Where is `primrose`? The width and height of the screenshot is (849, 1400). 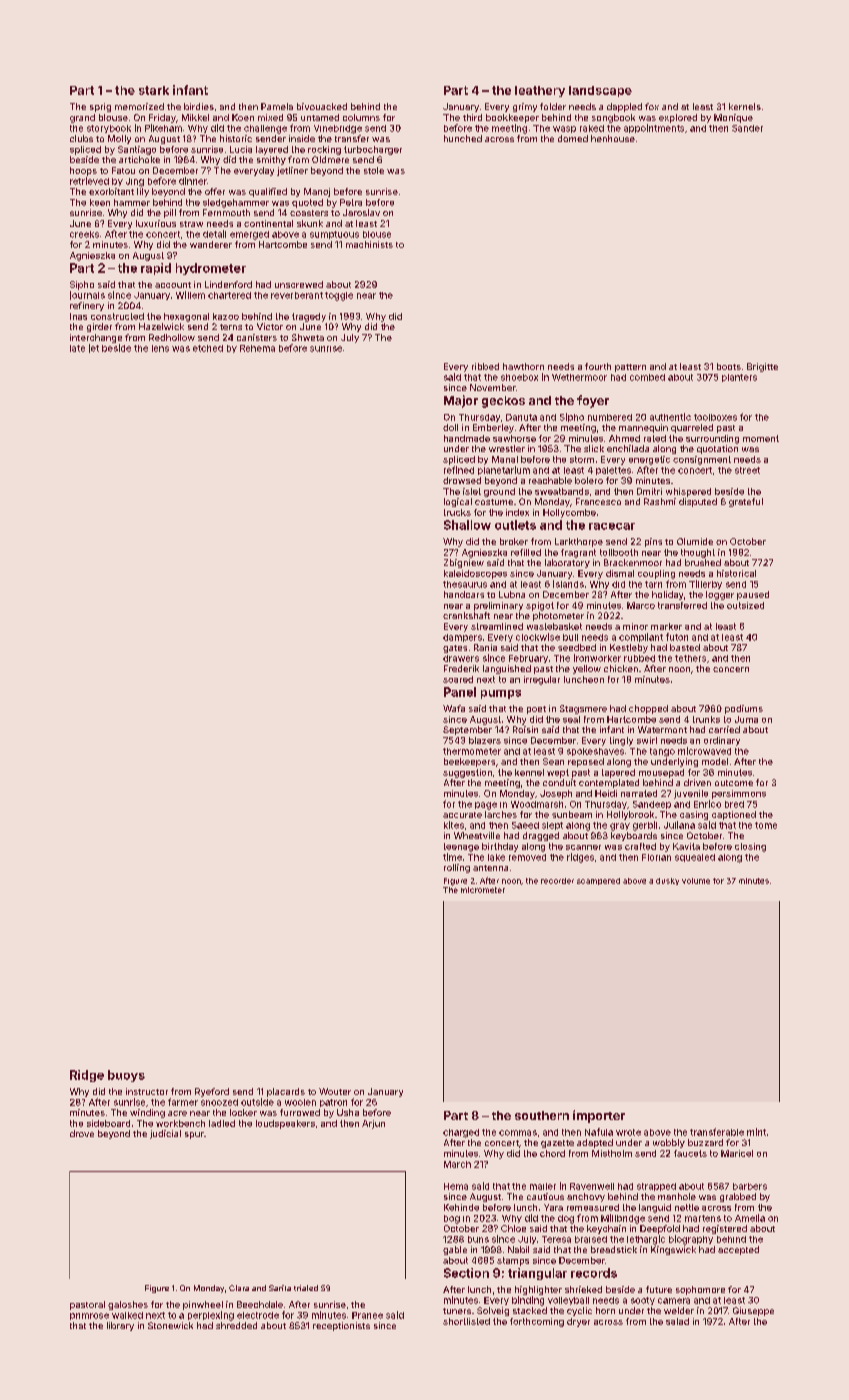
primrose is located at coordinates (89, 1316).
